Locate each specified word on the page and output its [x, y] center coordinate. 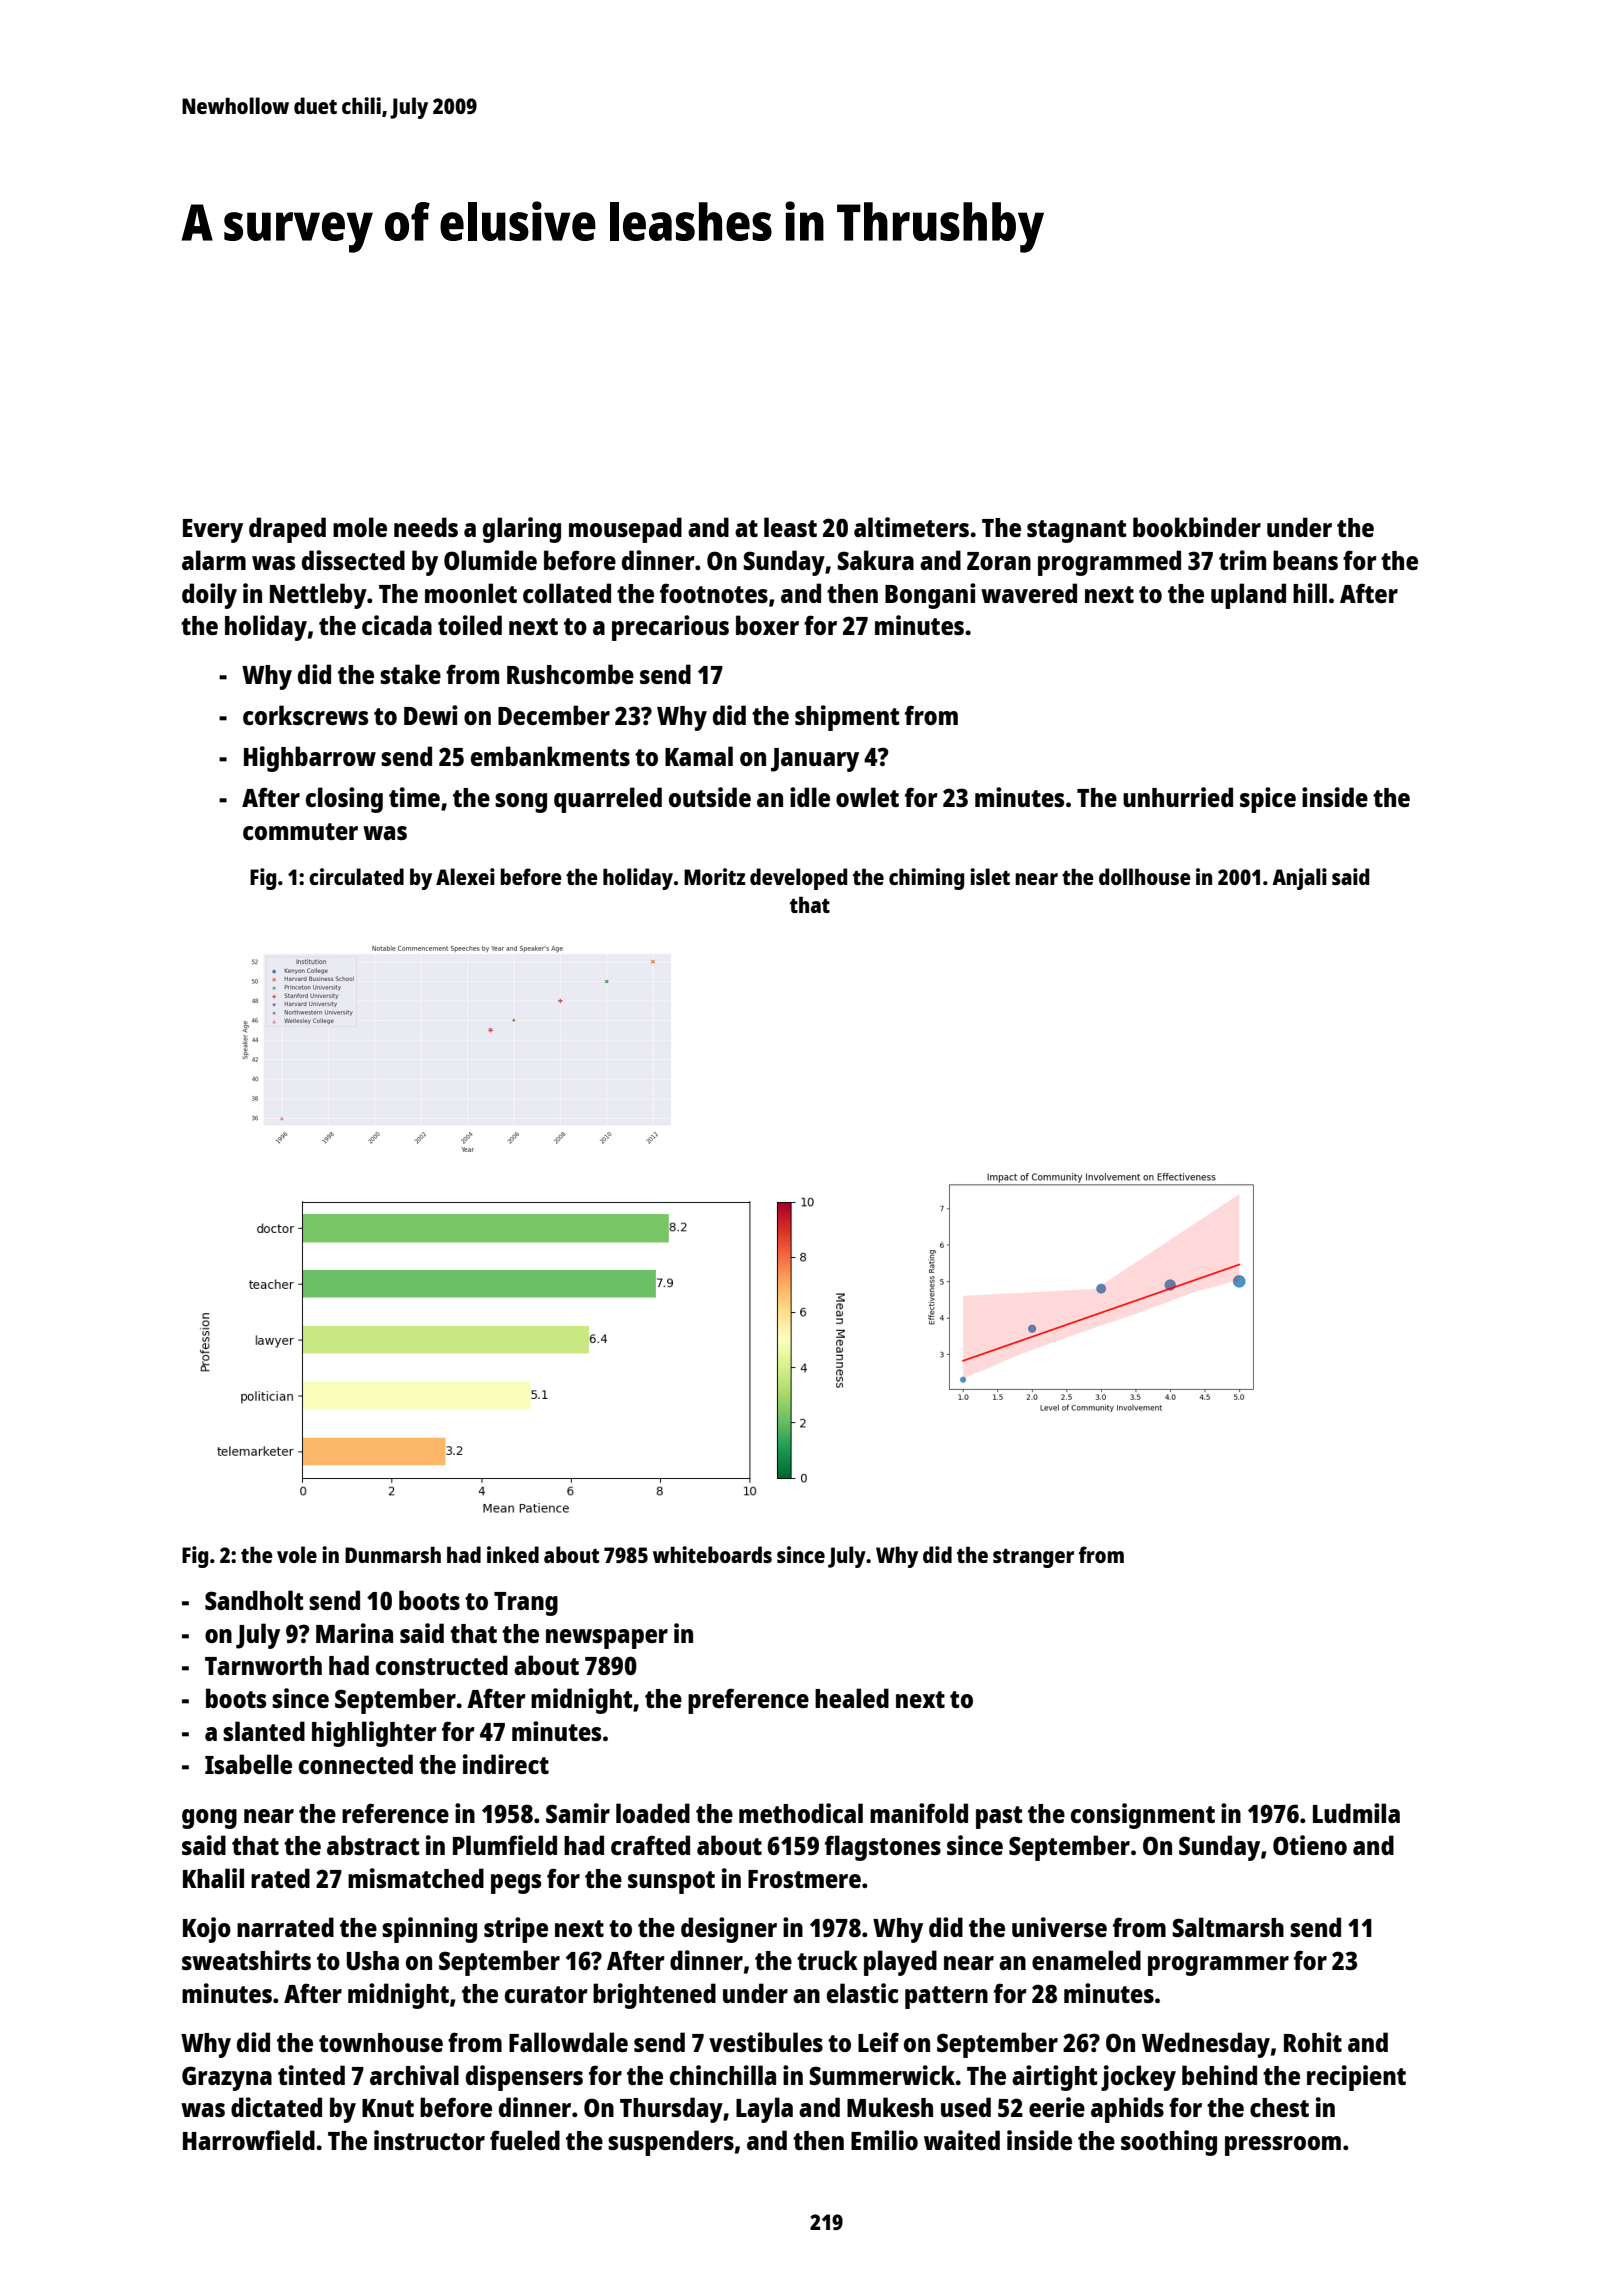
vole [297, 1554]
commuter [300, 831]
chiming [926, 879]
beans [1305, 560]
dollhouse [1145, 876]
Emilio [884, 2140]
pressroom [1283, 2146]
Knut [388, 2108]
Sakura [875, 560]
